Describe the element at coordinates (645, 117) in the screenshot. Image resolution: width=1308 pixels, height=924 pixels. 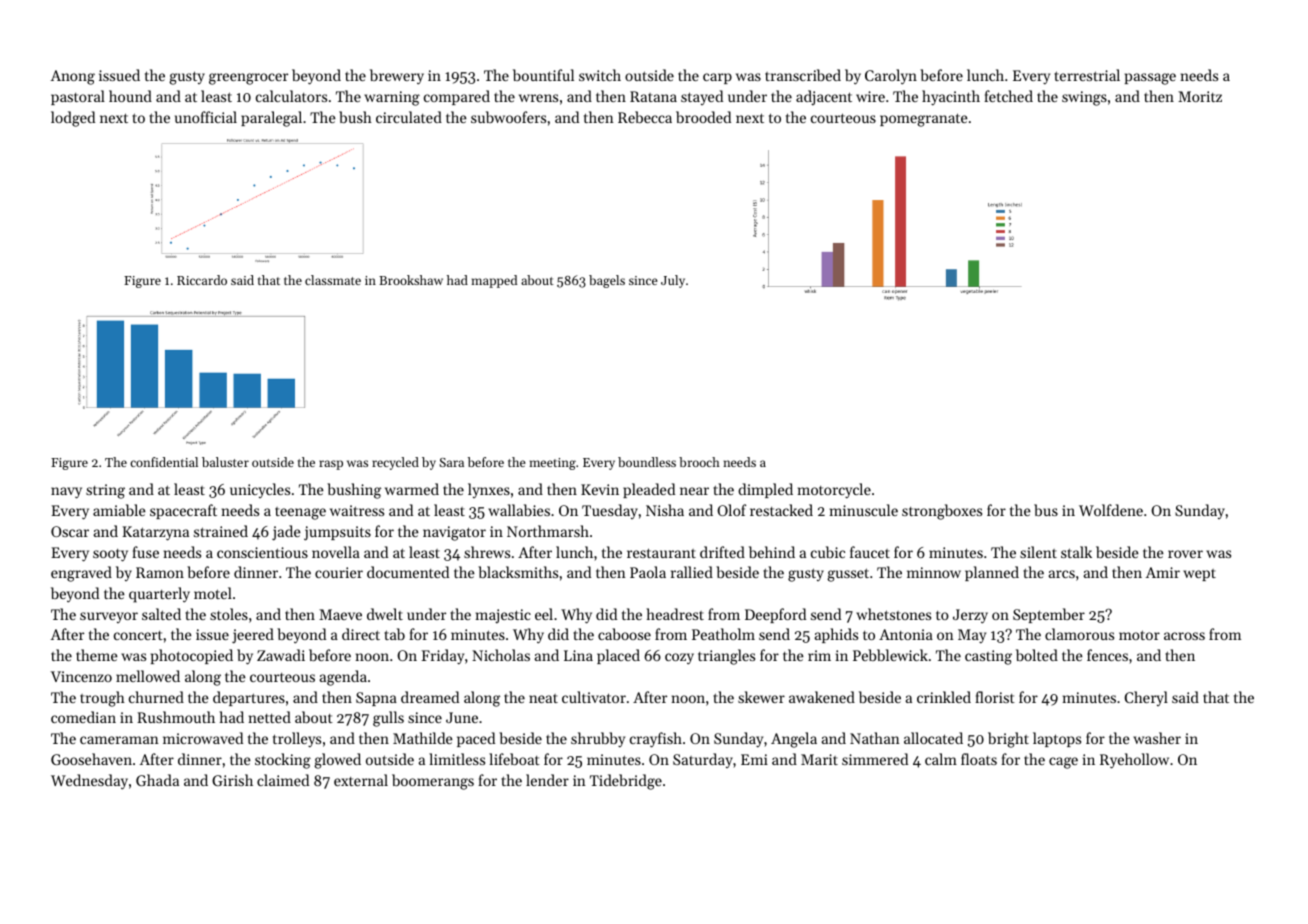
I see `Rebecca` at that location.
